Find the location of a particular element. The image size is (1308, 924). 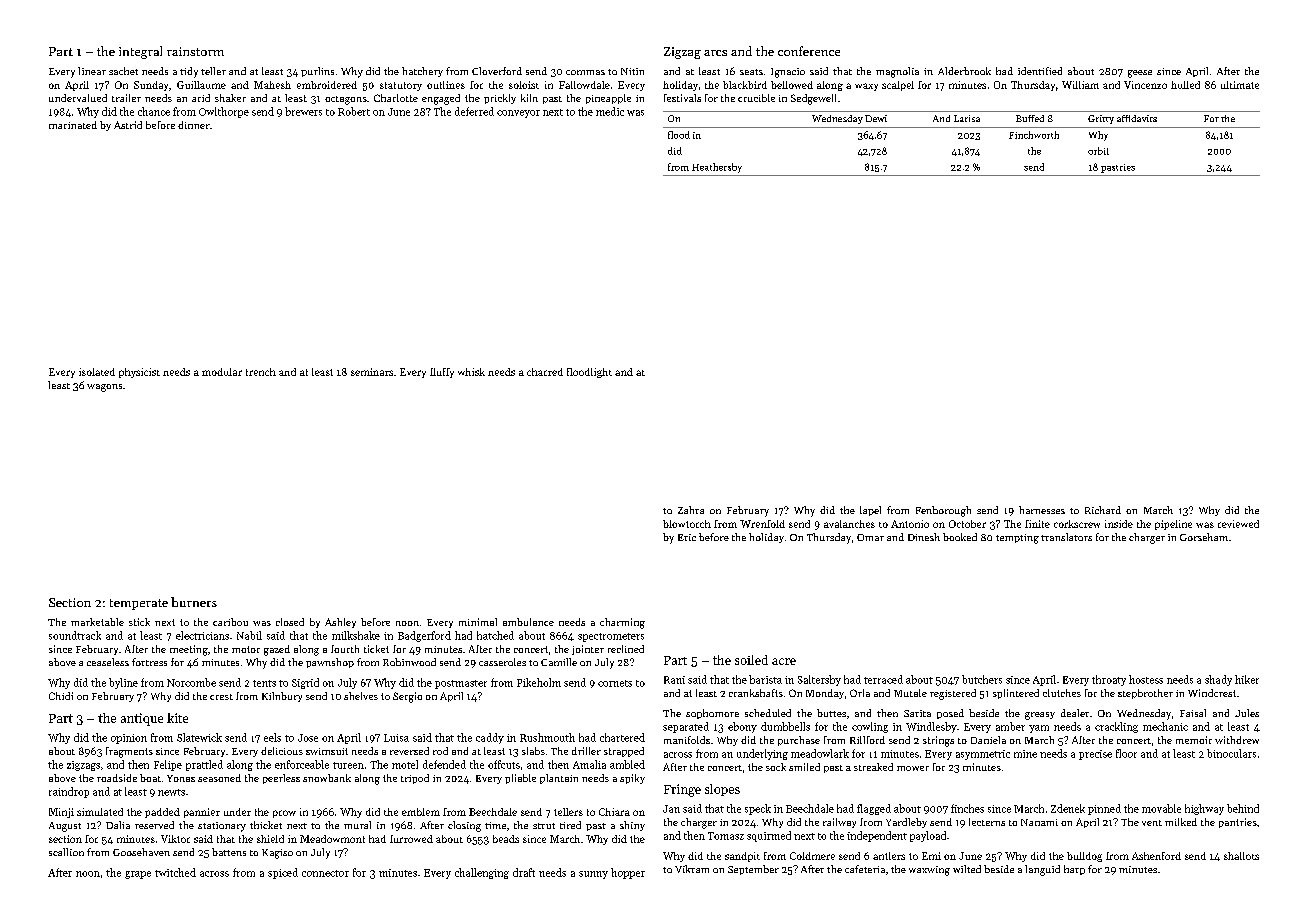

Zdenek is located at coordinates (1068, 808).
